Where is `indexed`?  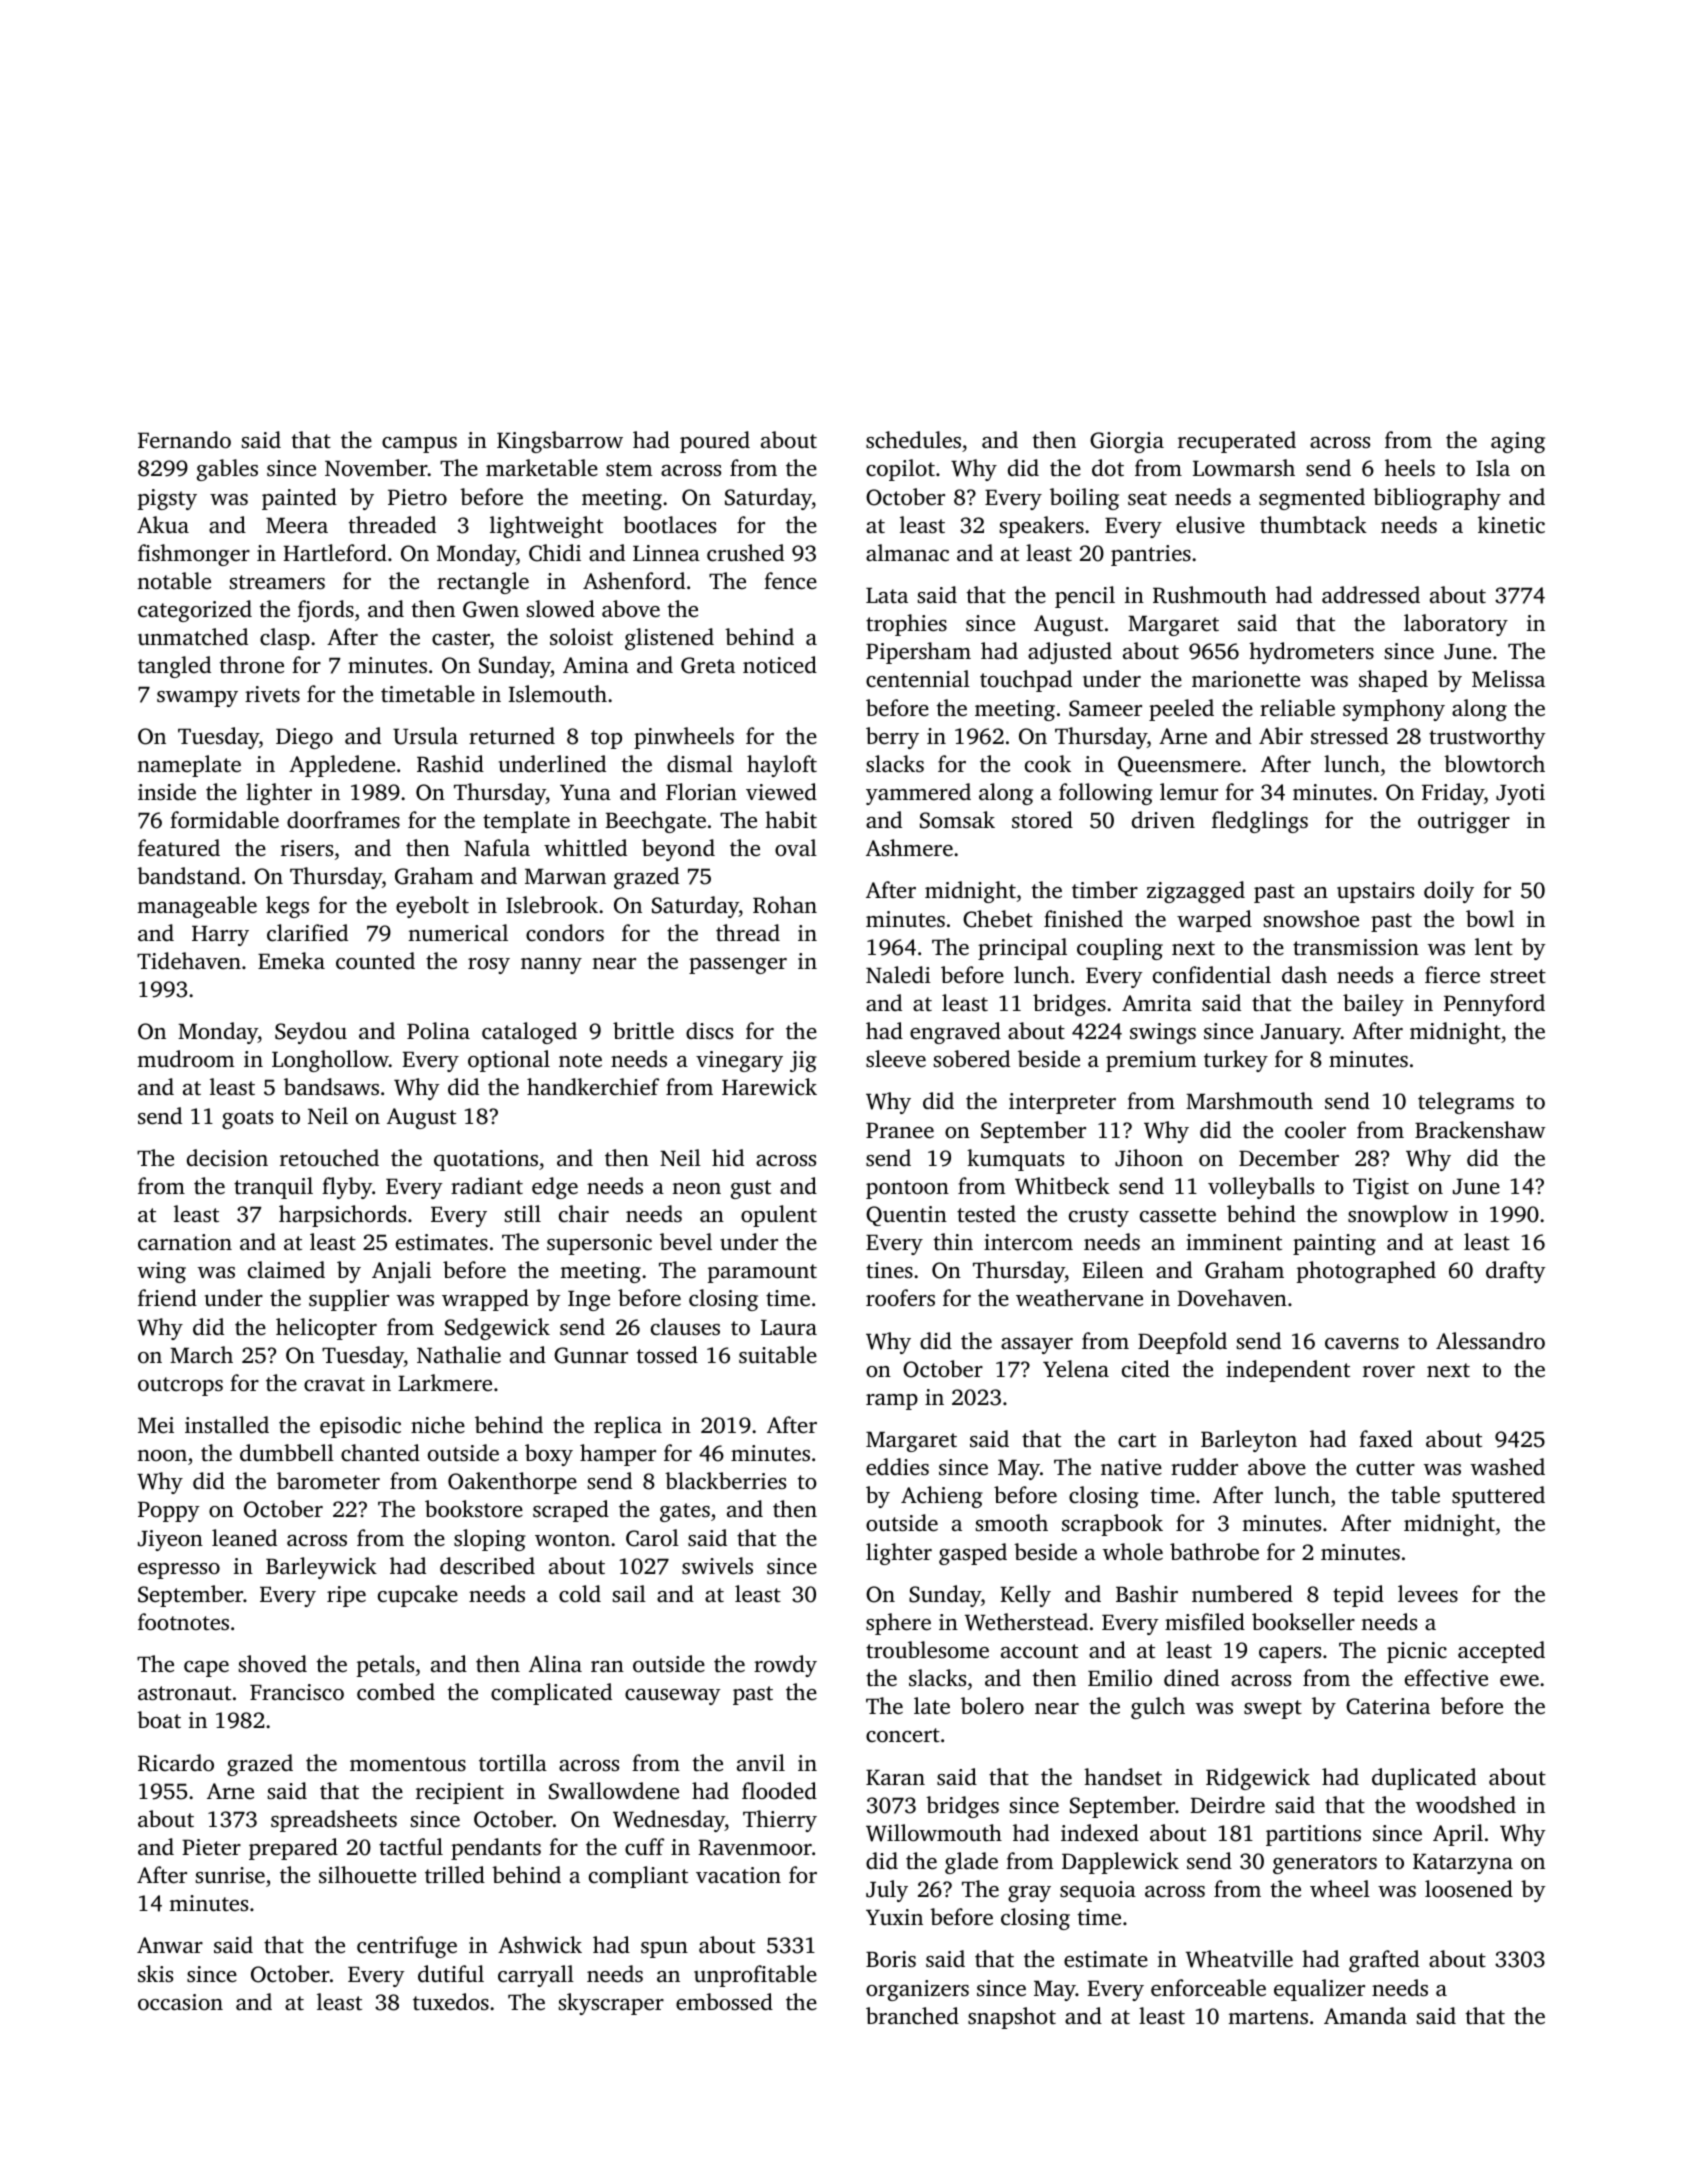
indexed is located at coordinates (1100, 1833).
